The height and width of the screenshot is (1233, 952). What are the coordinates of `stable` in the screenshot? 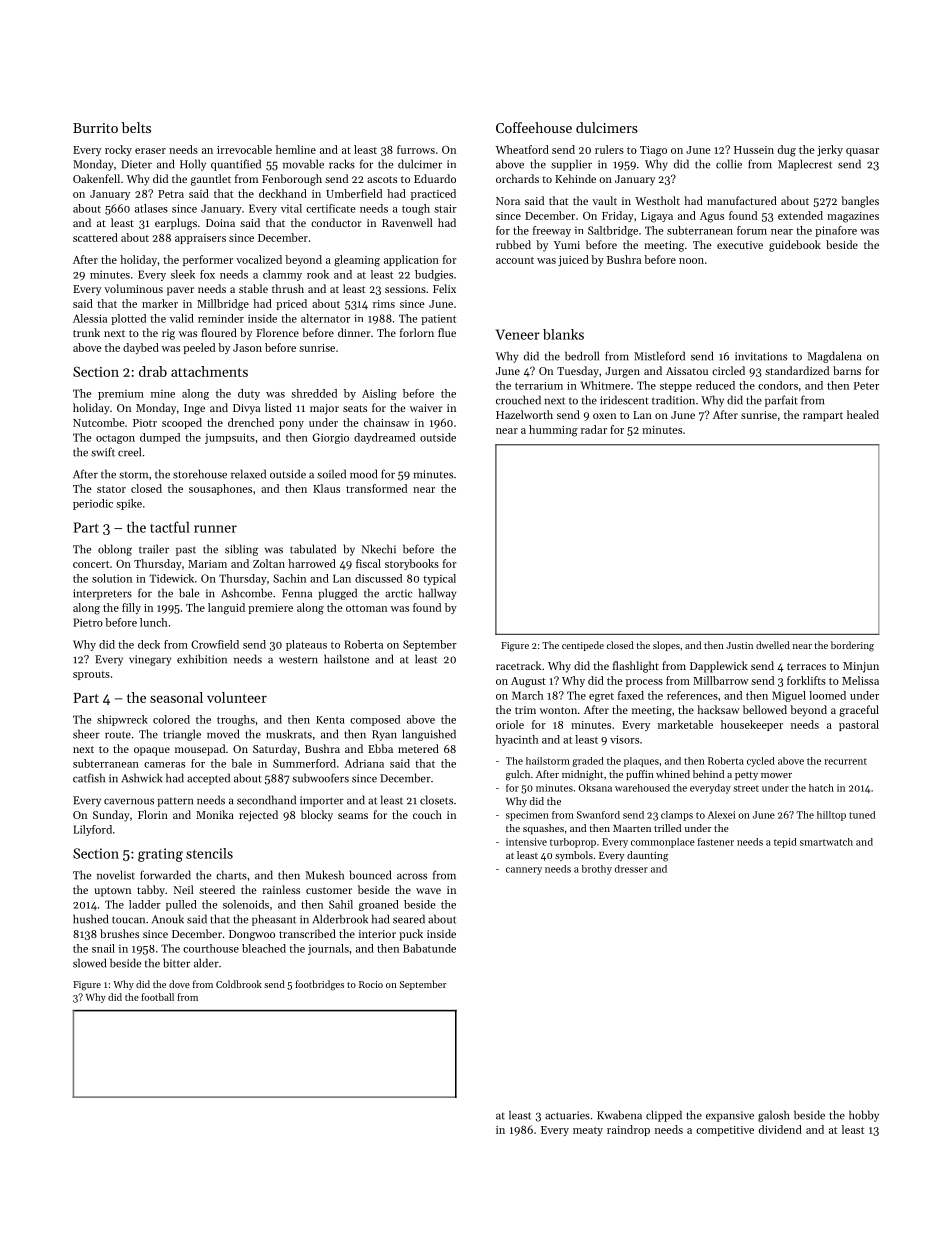 It's located at (253, 288).
